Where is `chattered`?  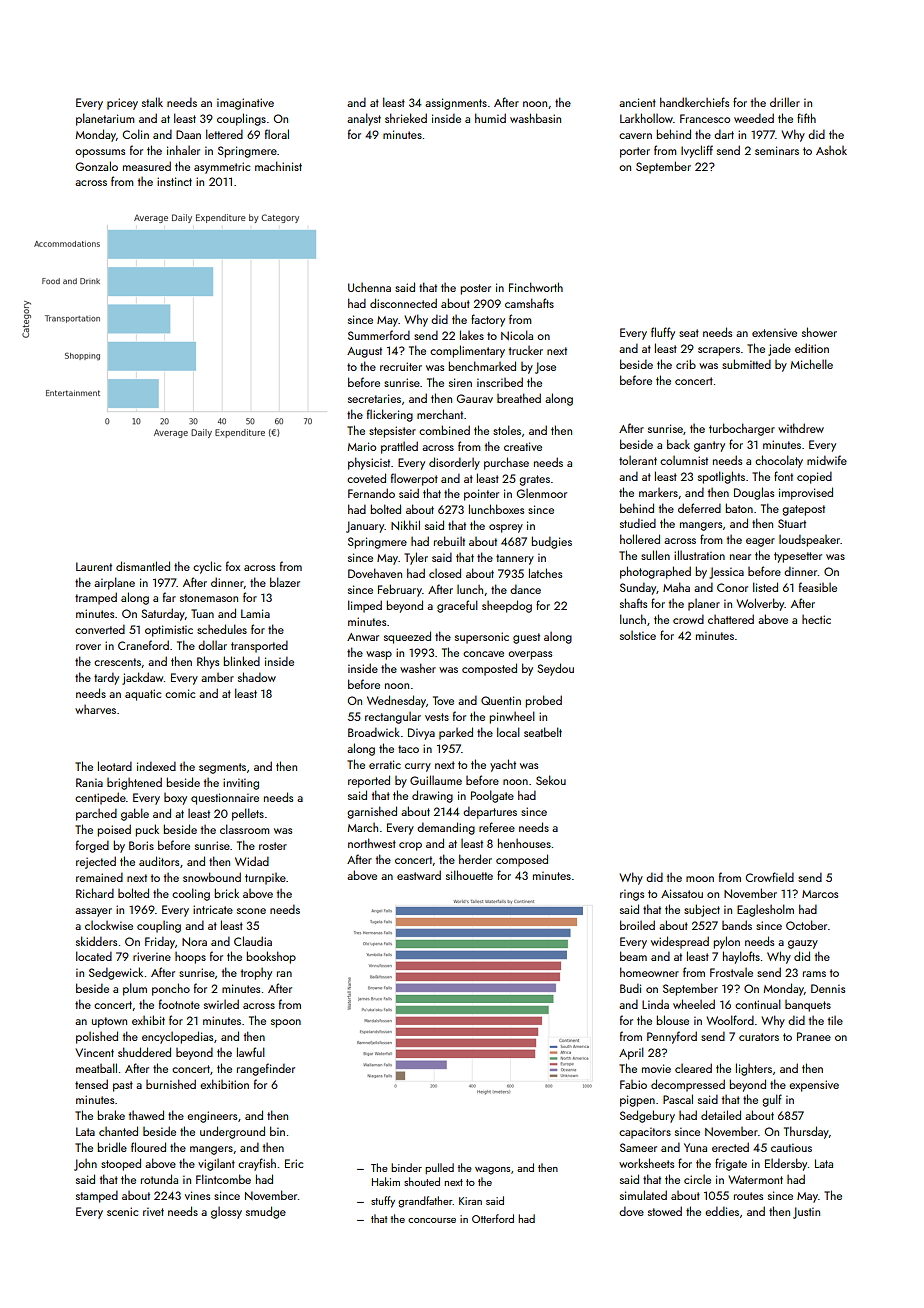
chattered is located at coordinates (731, 619).
